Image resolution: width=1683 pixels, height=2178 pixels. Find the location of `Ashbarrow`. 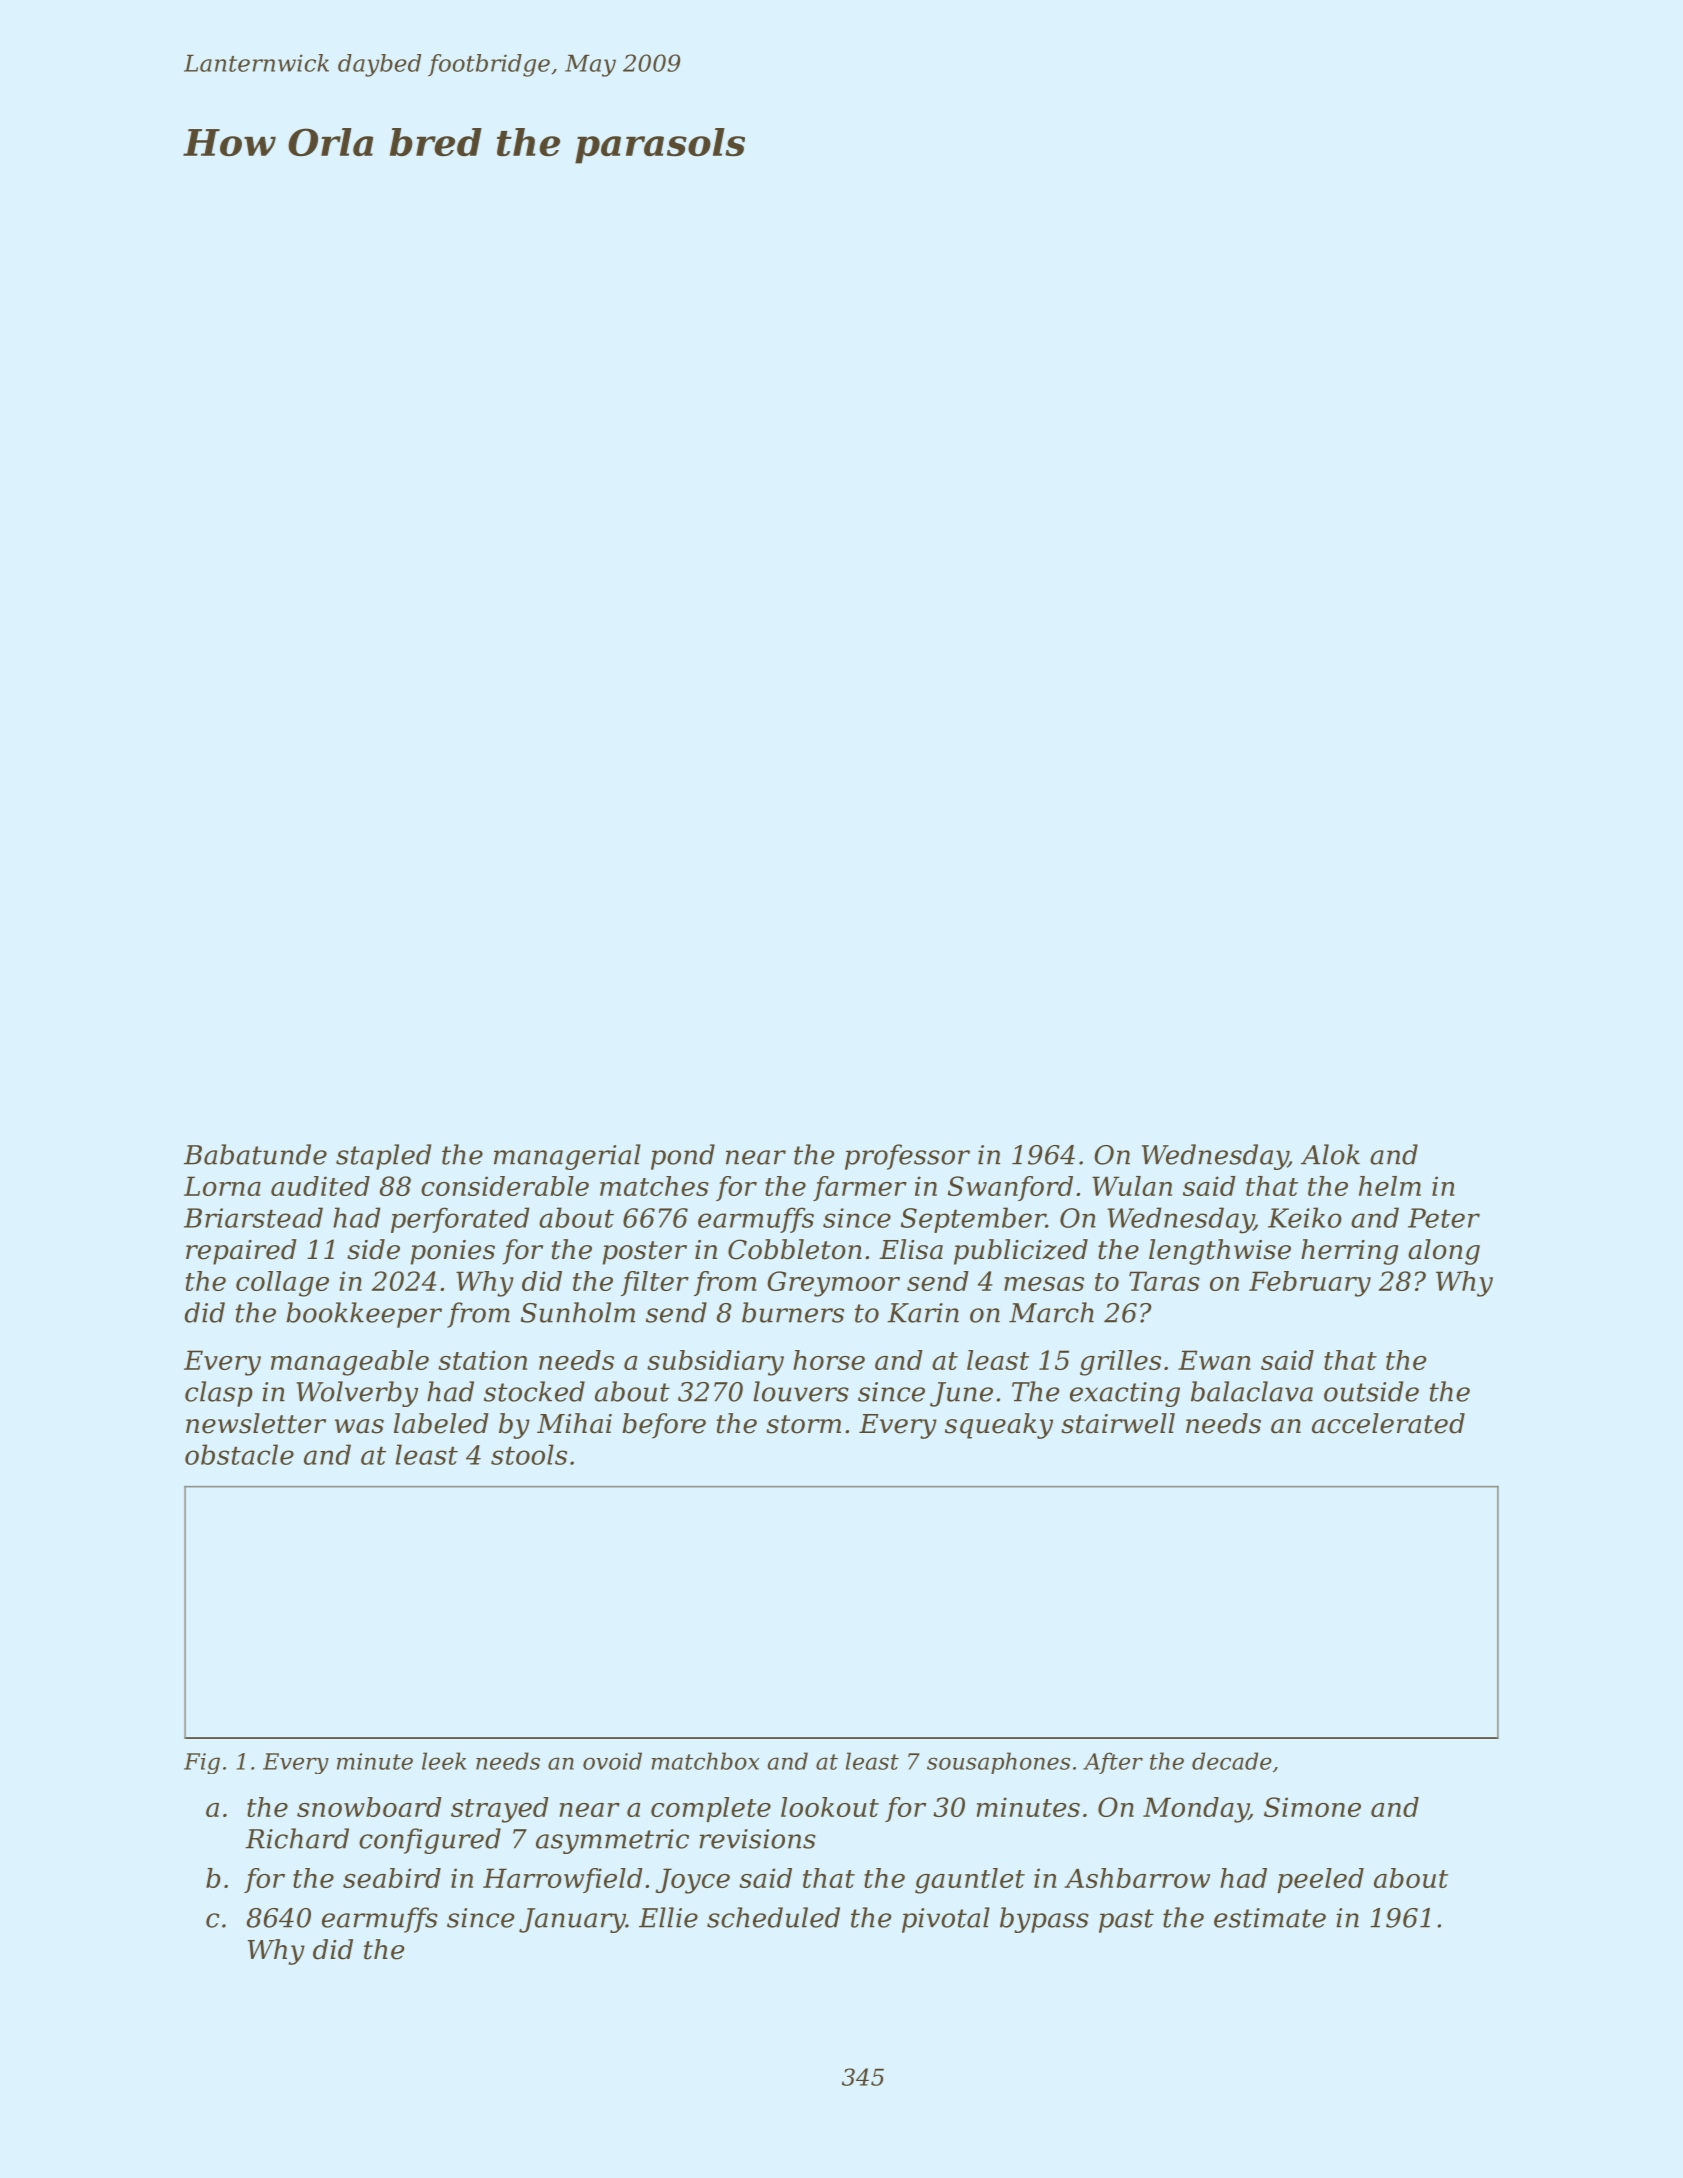

Ashbarrow is located at coordinates (1137, 1878).
